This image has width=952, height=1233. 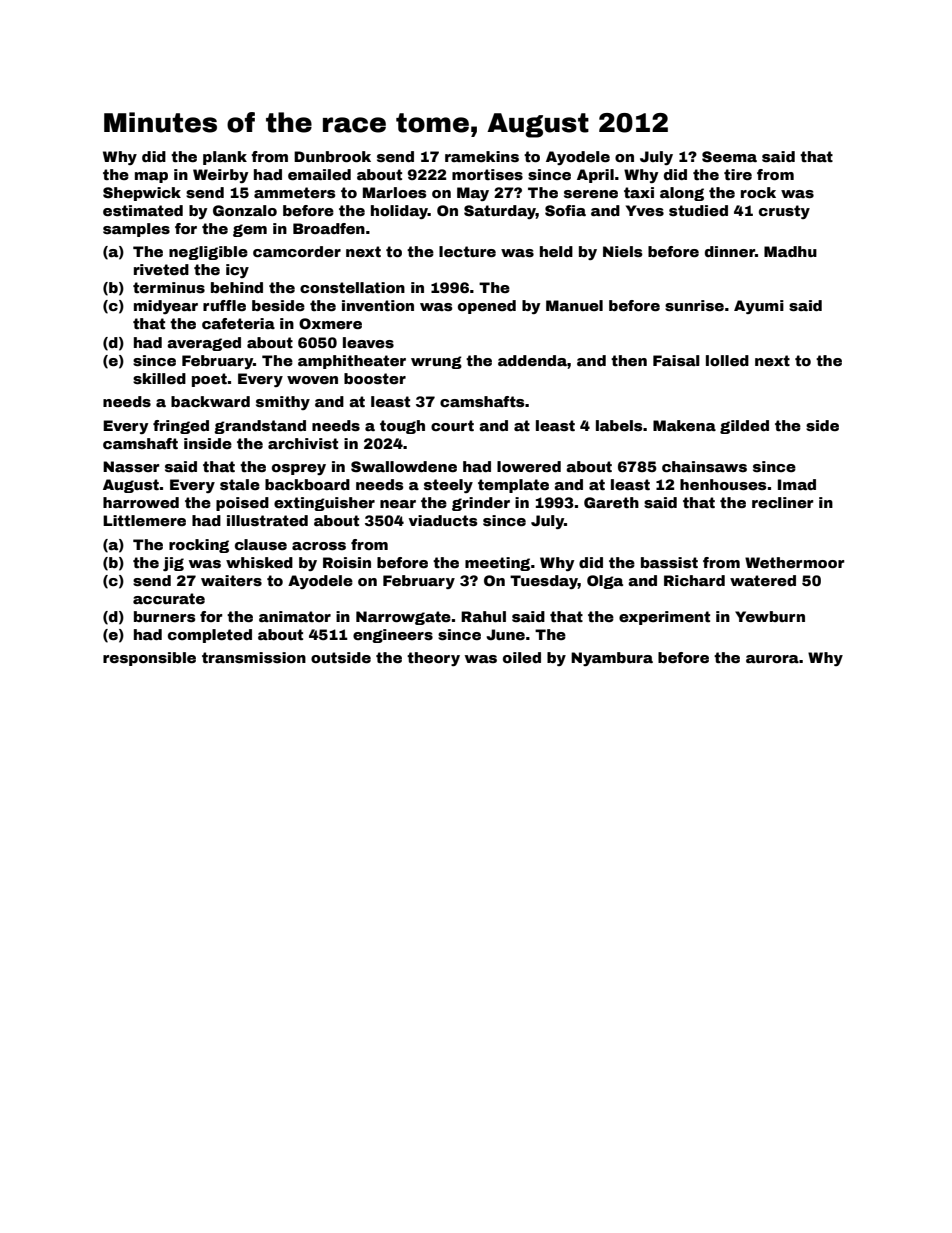 What do you see at coordinates (332, 156) in the image?
I see `Dunbrook` at bounding box center [332, 156].
